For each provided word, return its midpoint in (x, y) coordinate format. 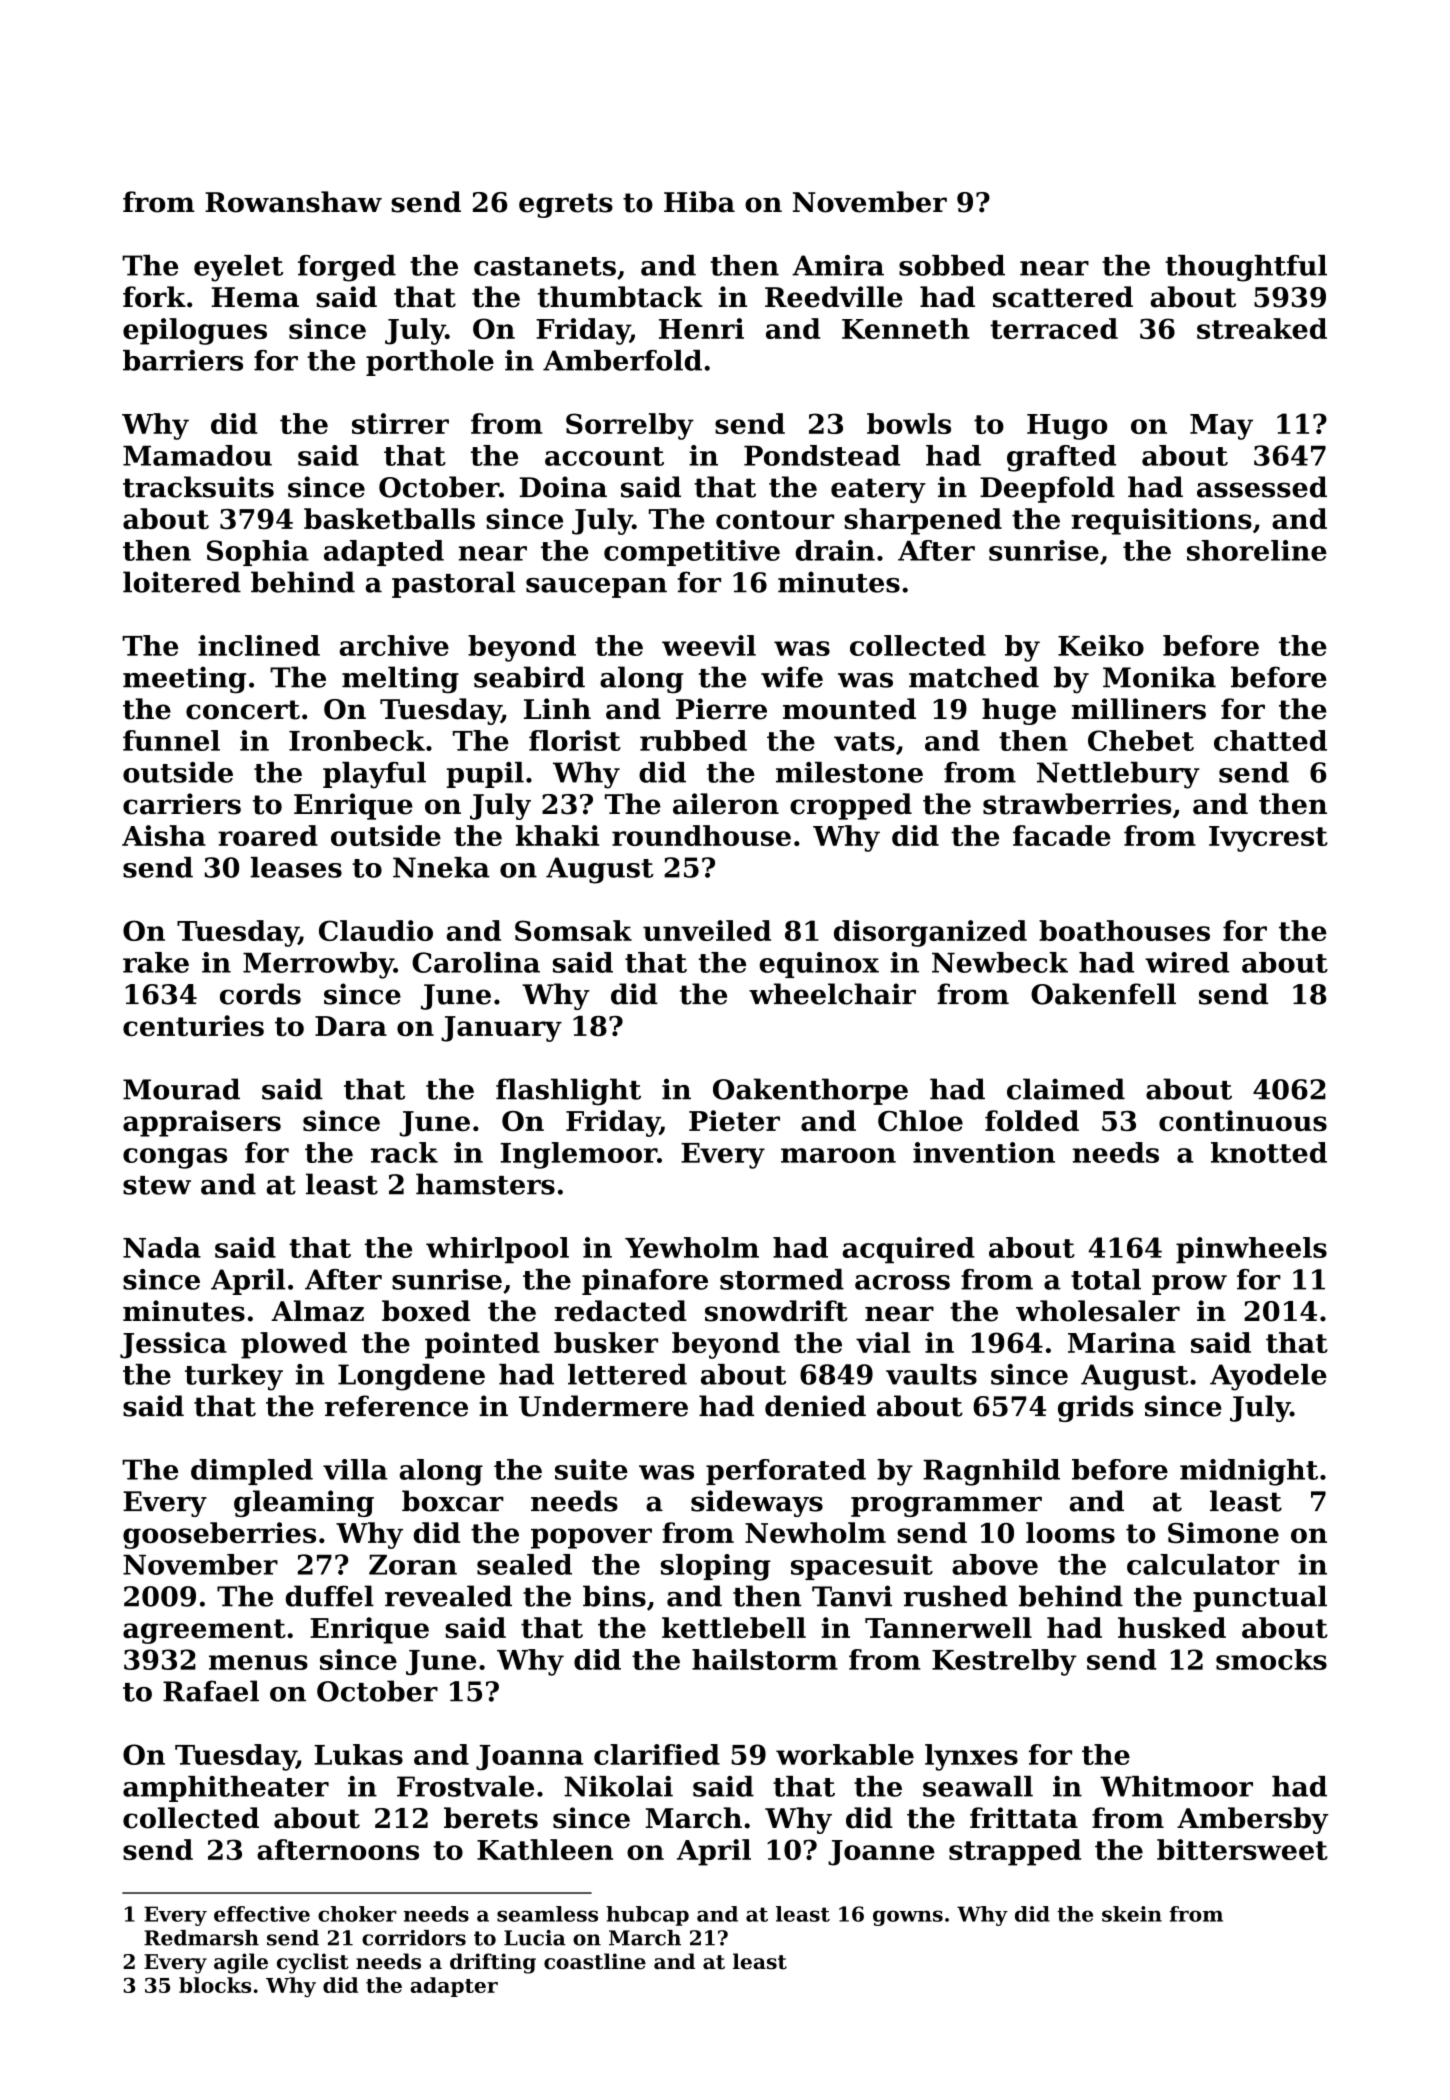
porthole (430, 363)
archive (394, 645)
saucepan (596, 588)
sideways (757, 1503)
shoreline (1257, 550)
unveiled (707, 930)
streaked (1262, 328)
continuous (1243, 1120)
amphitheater (226, 1789)
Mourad (181, 1089)
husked (1172, 1627)
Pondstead (822, 455)
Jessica (173, 1345)
